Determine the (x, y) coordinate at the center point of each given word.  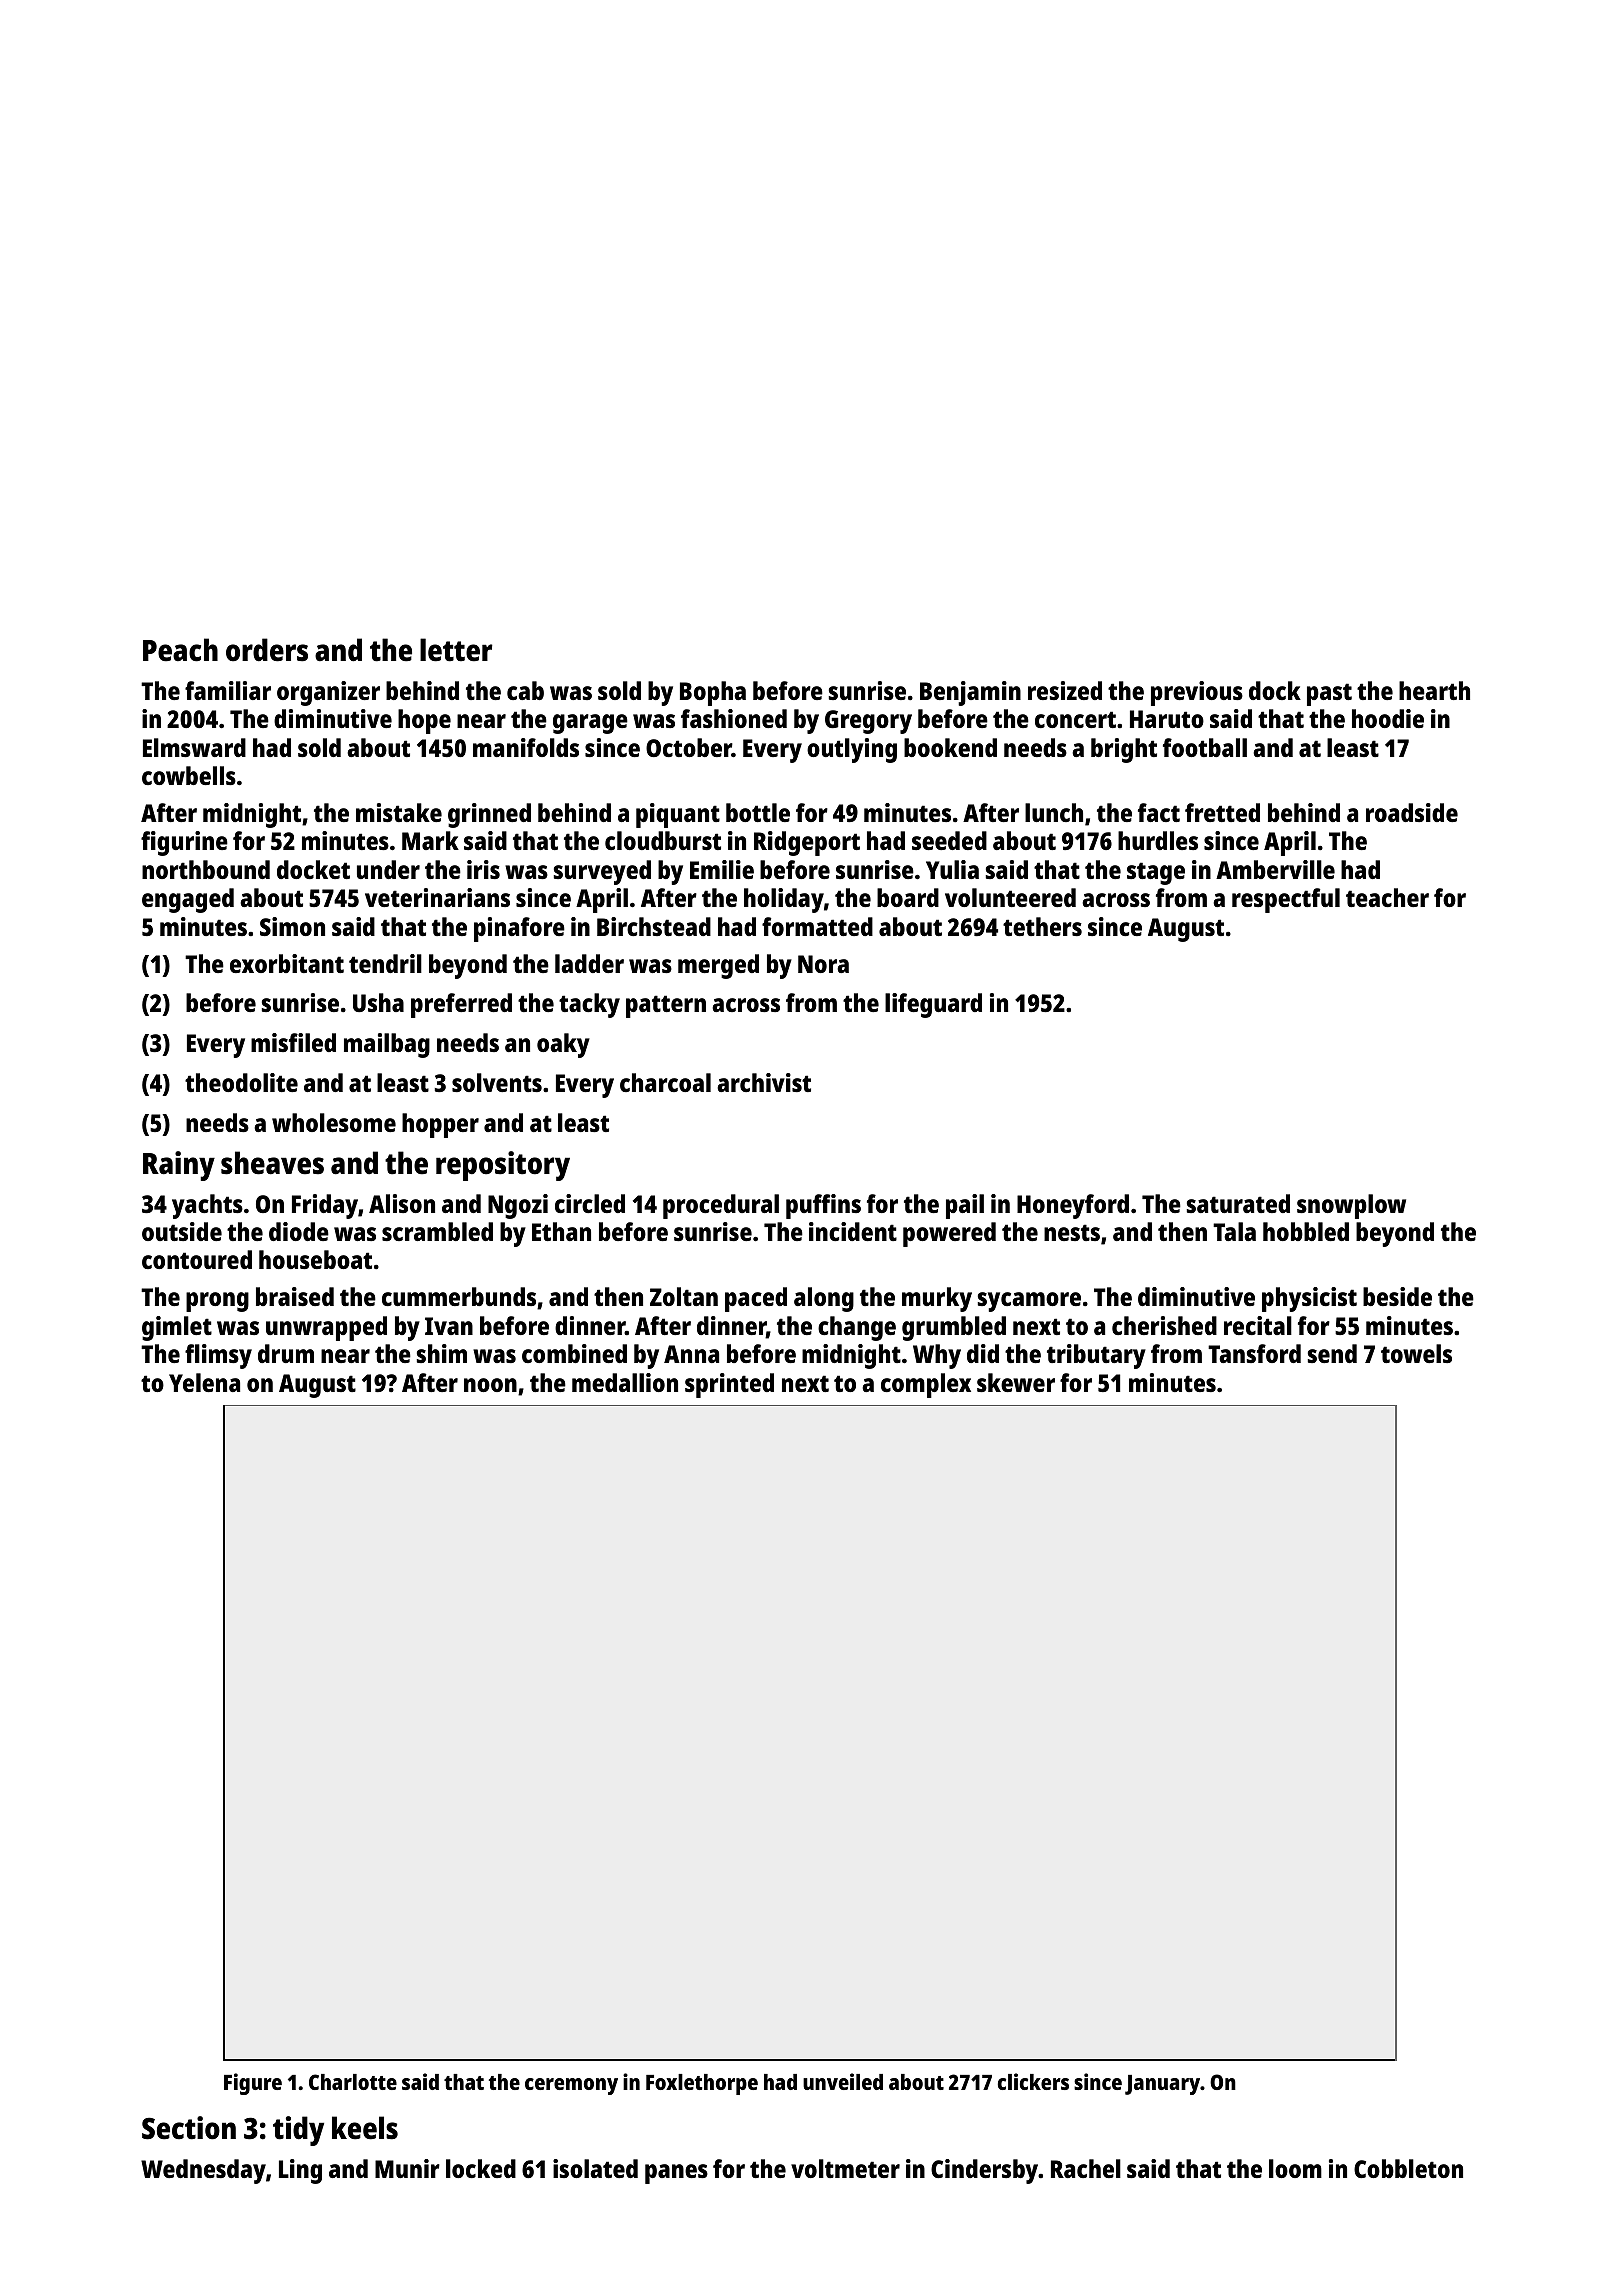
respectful (1286, 900)
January (1162, 2085)
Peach (180, 650)
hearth (1434, 690)
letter (456, 650)
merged (718, 966)
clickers (1033, 2081)
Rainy (179, 1166)
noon (490, 1385)
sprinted (729, 1385)
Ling (300, 2171)
